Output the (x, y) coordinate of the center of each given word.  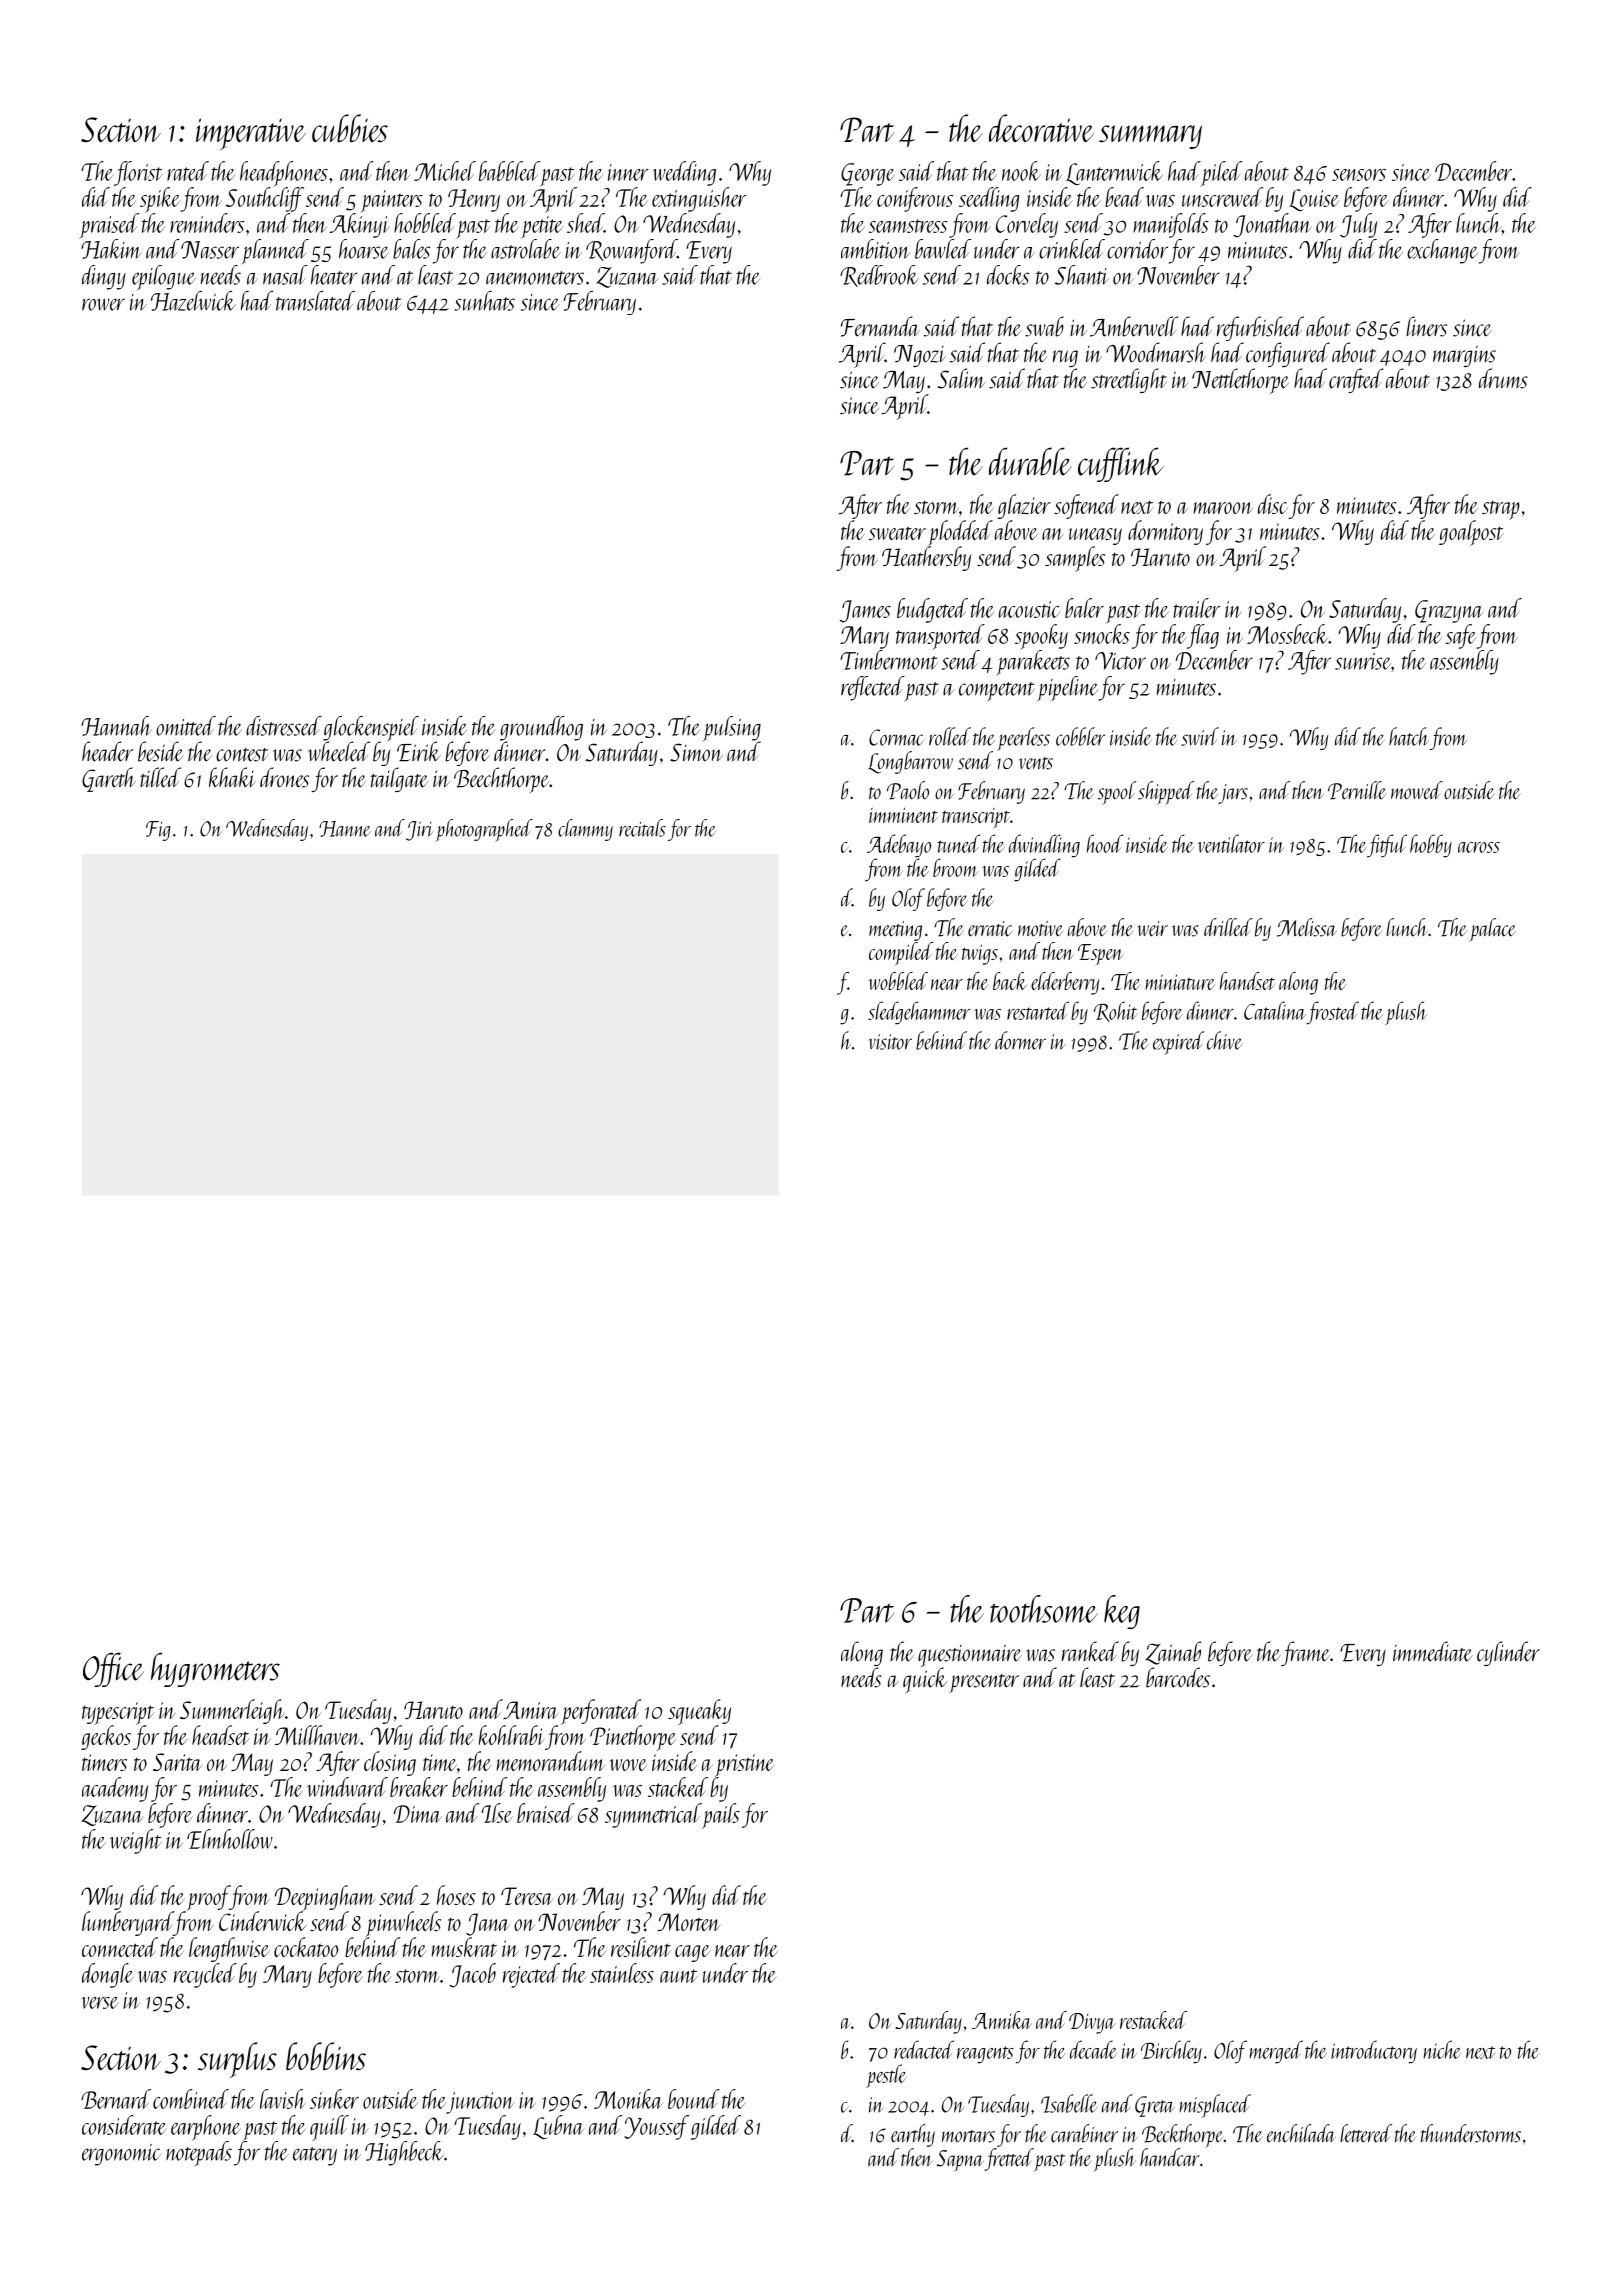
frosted (1332, 1013)
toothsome (1044, 1609)
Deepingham (325, 1898)
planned (275, 252)
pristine (744, 1765)
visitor (890, 1042)
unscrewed (1222, 197)
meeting (895, 931)
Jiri (419, 831)
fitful (1387, 846)
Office (113, 1669)
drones (284, 777)
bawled (943, 249)
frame (1305, 1653)
